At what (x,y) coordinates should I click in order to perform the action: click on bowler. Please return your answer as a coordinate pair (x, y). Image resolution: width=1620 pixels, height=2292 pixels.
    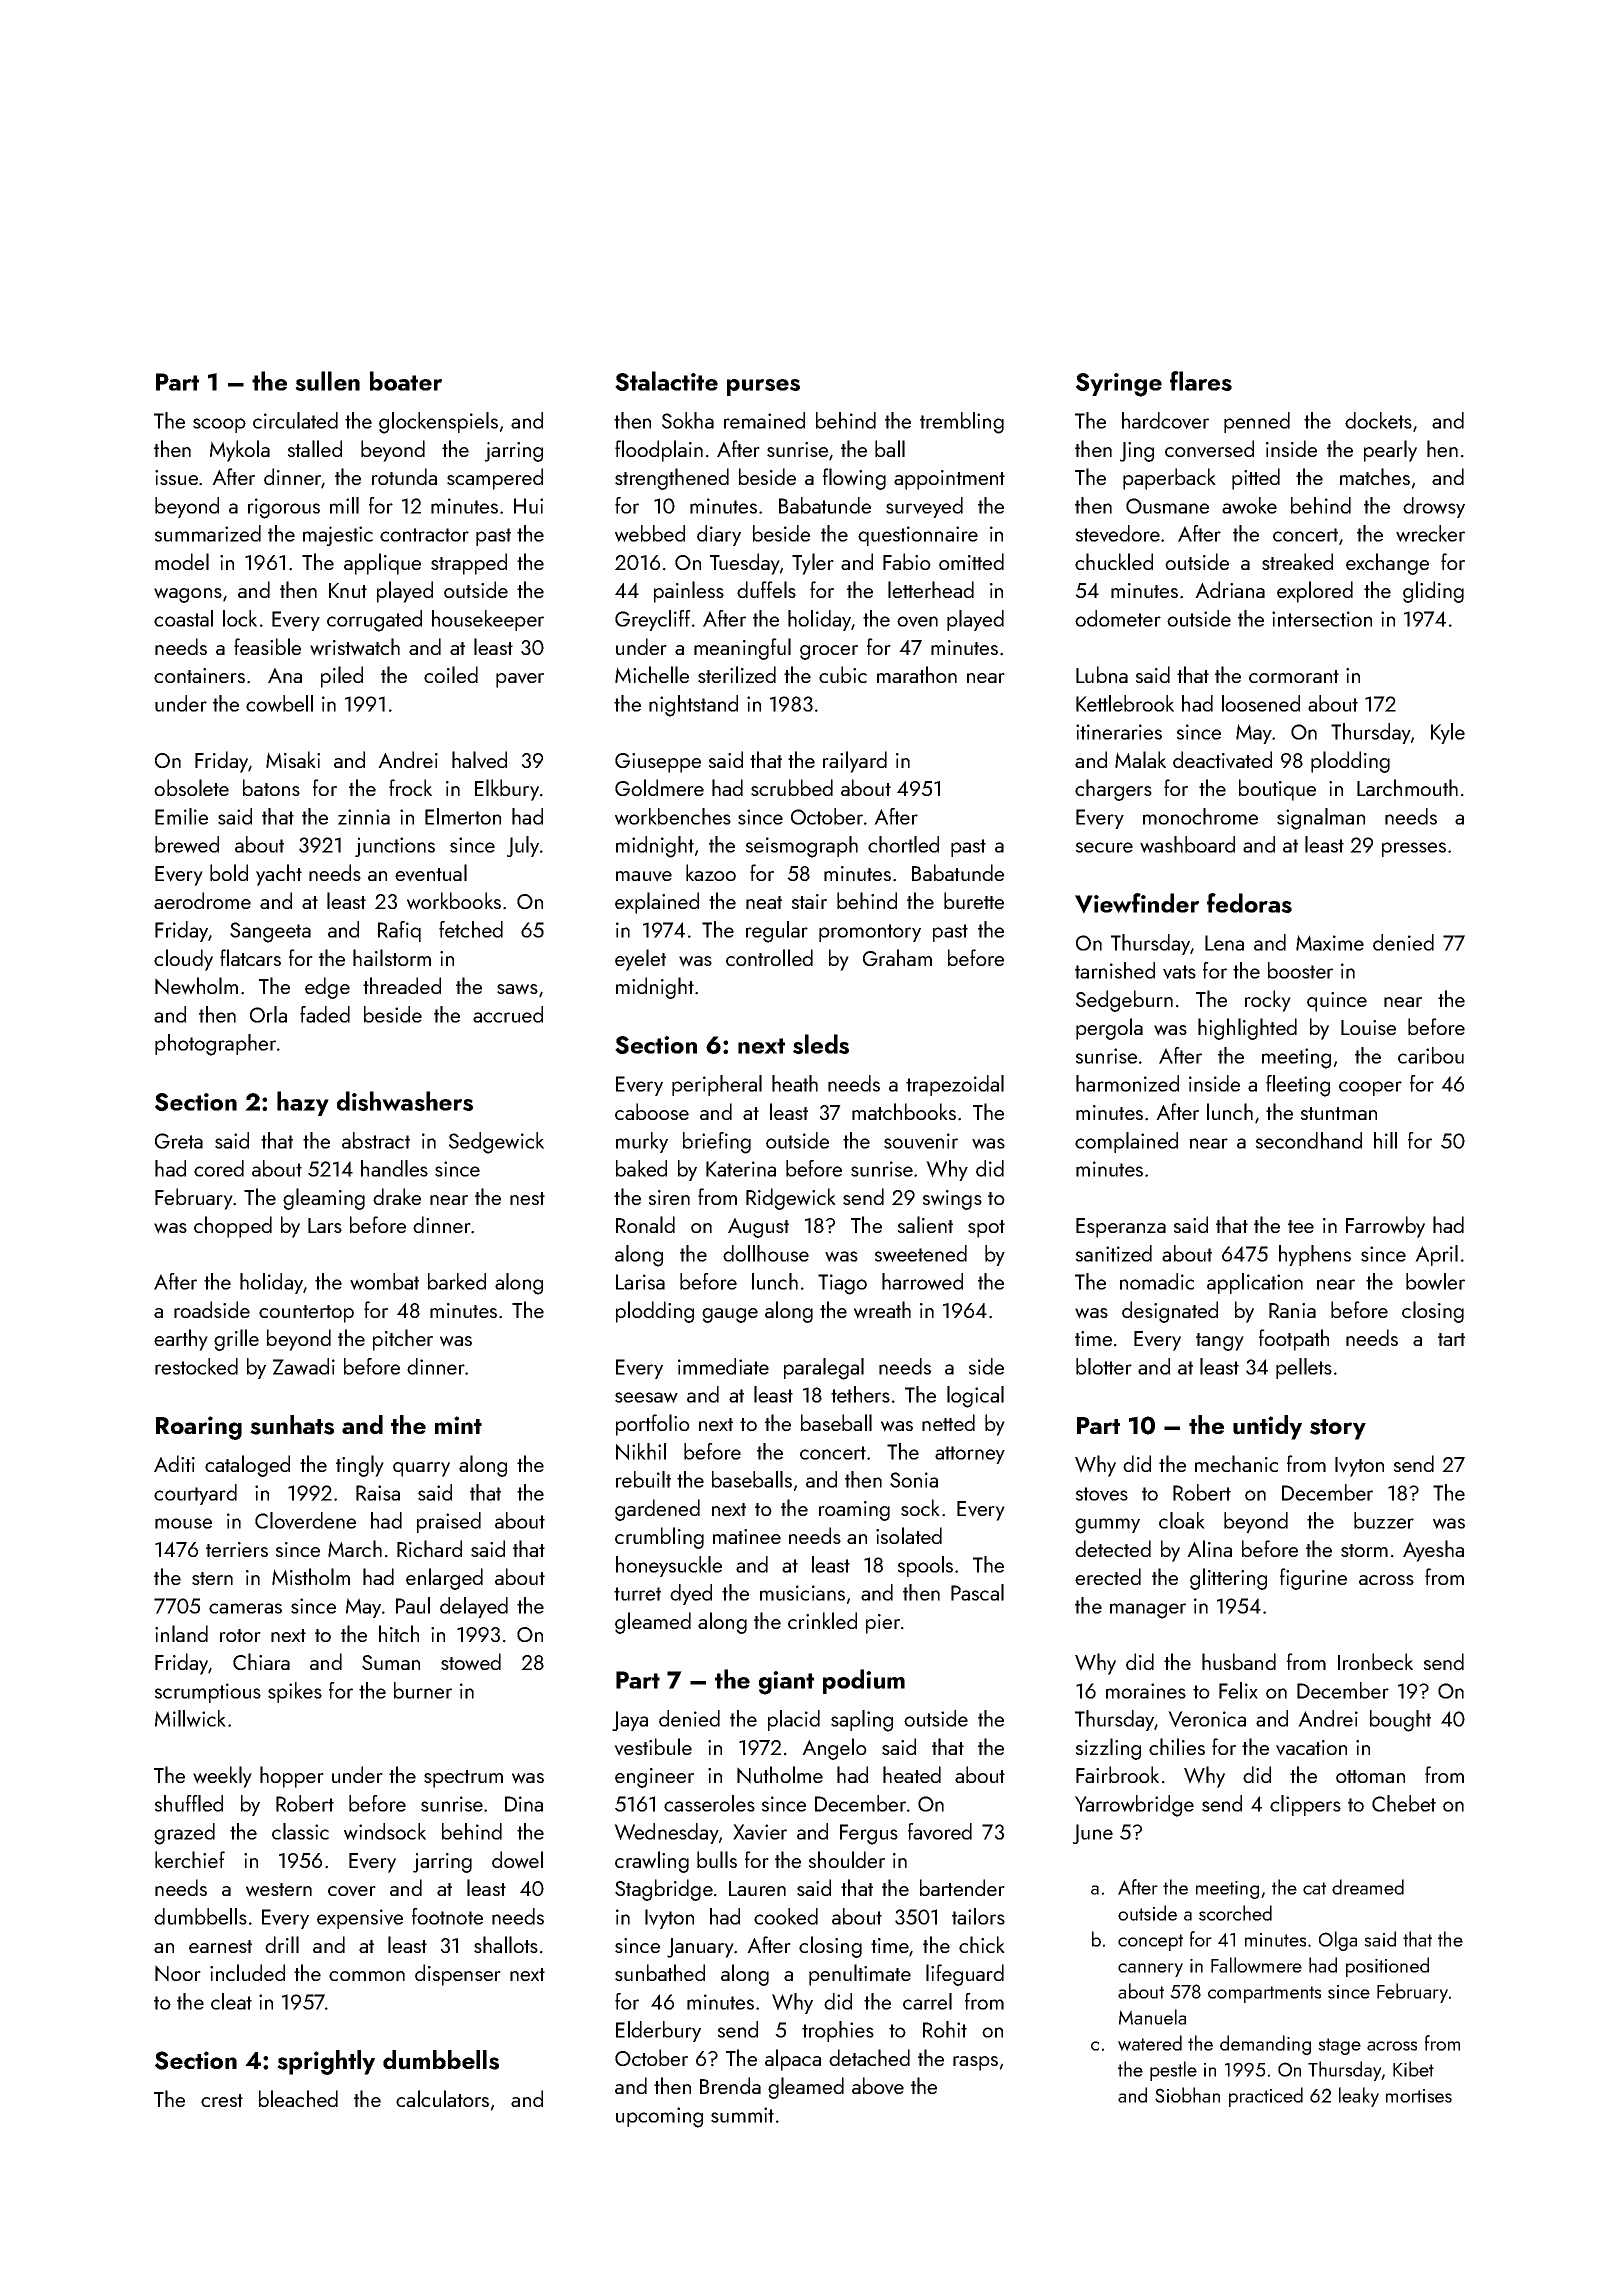
    Looking at the image, I should click on (1435, 1281).
